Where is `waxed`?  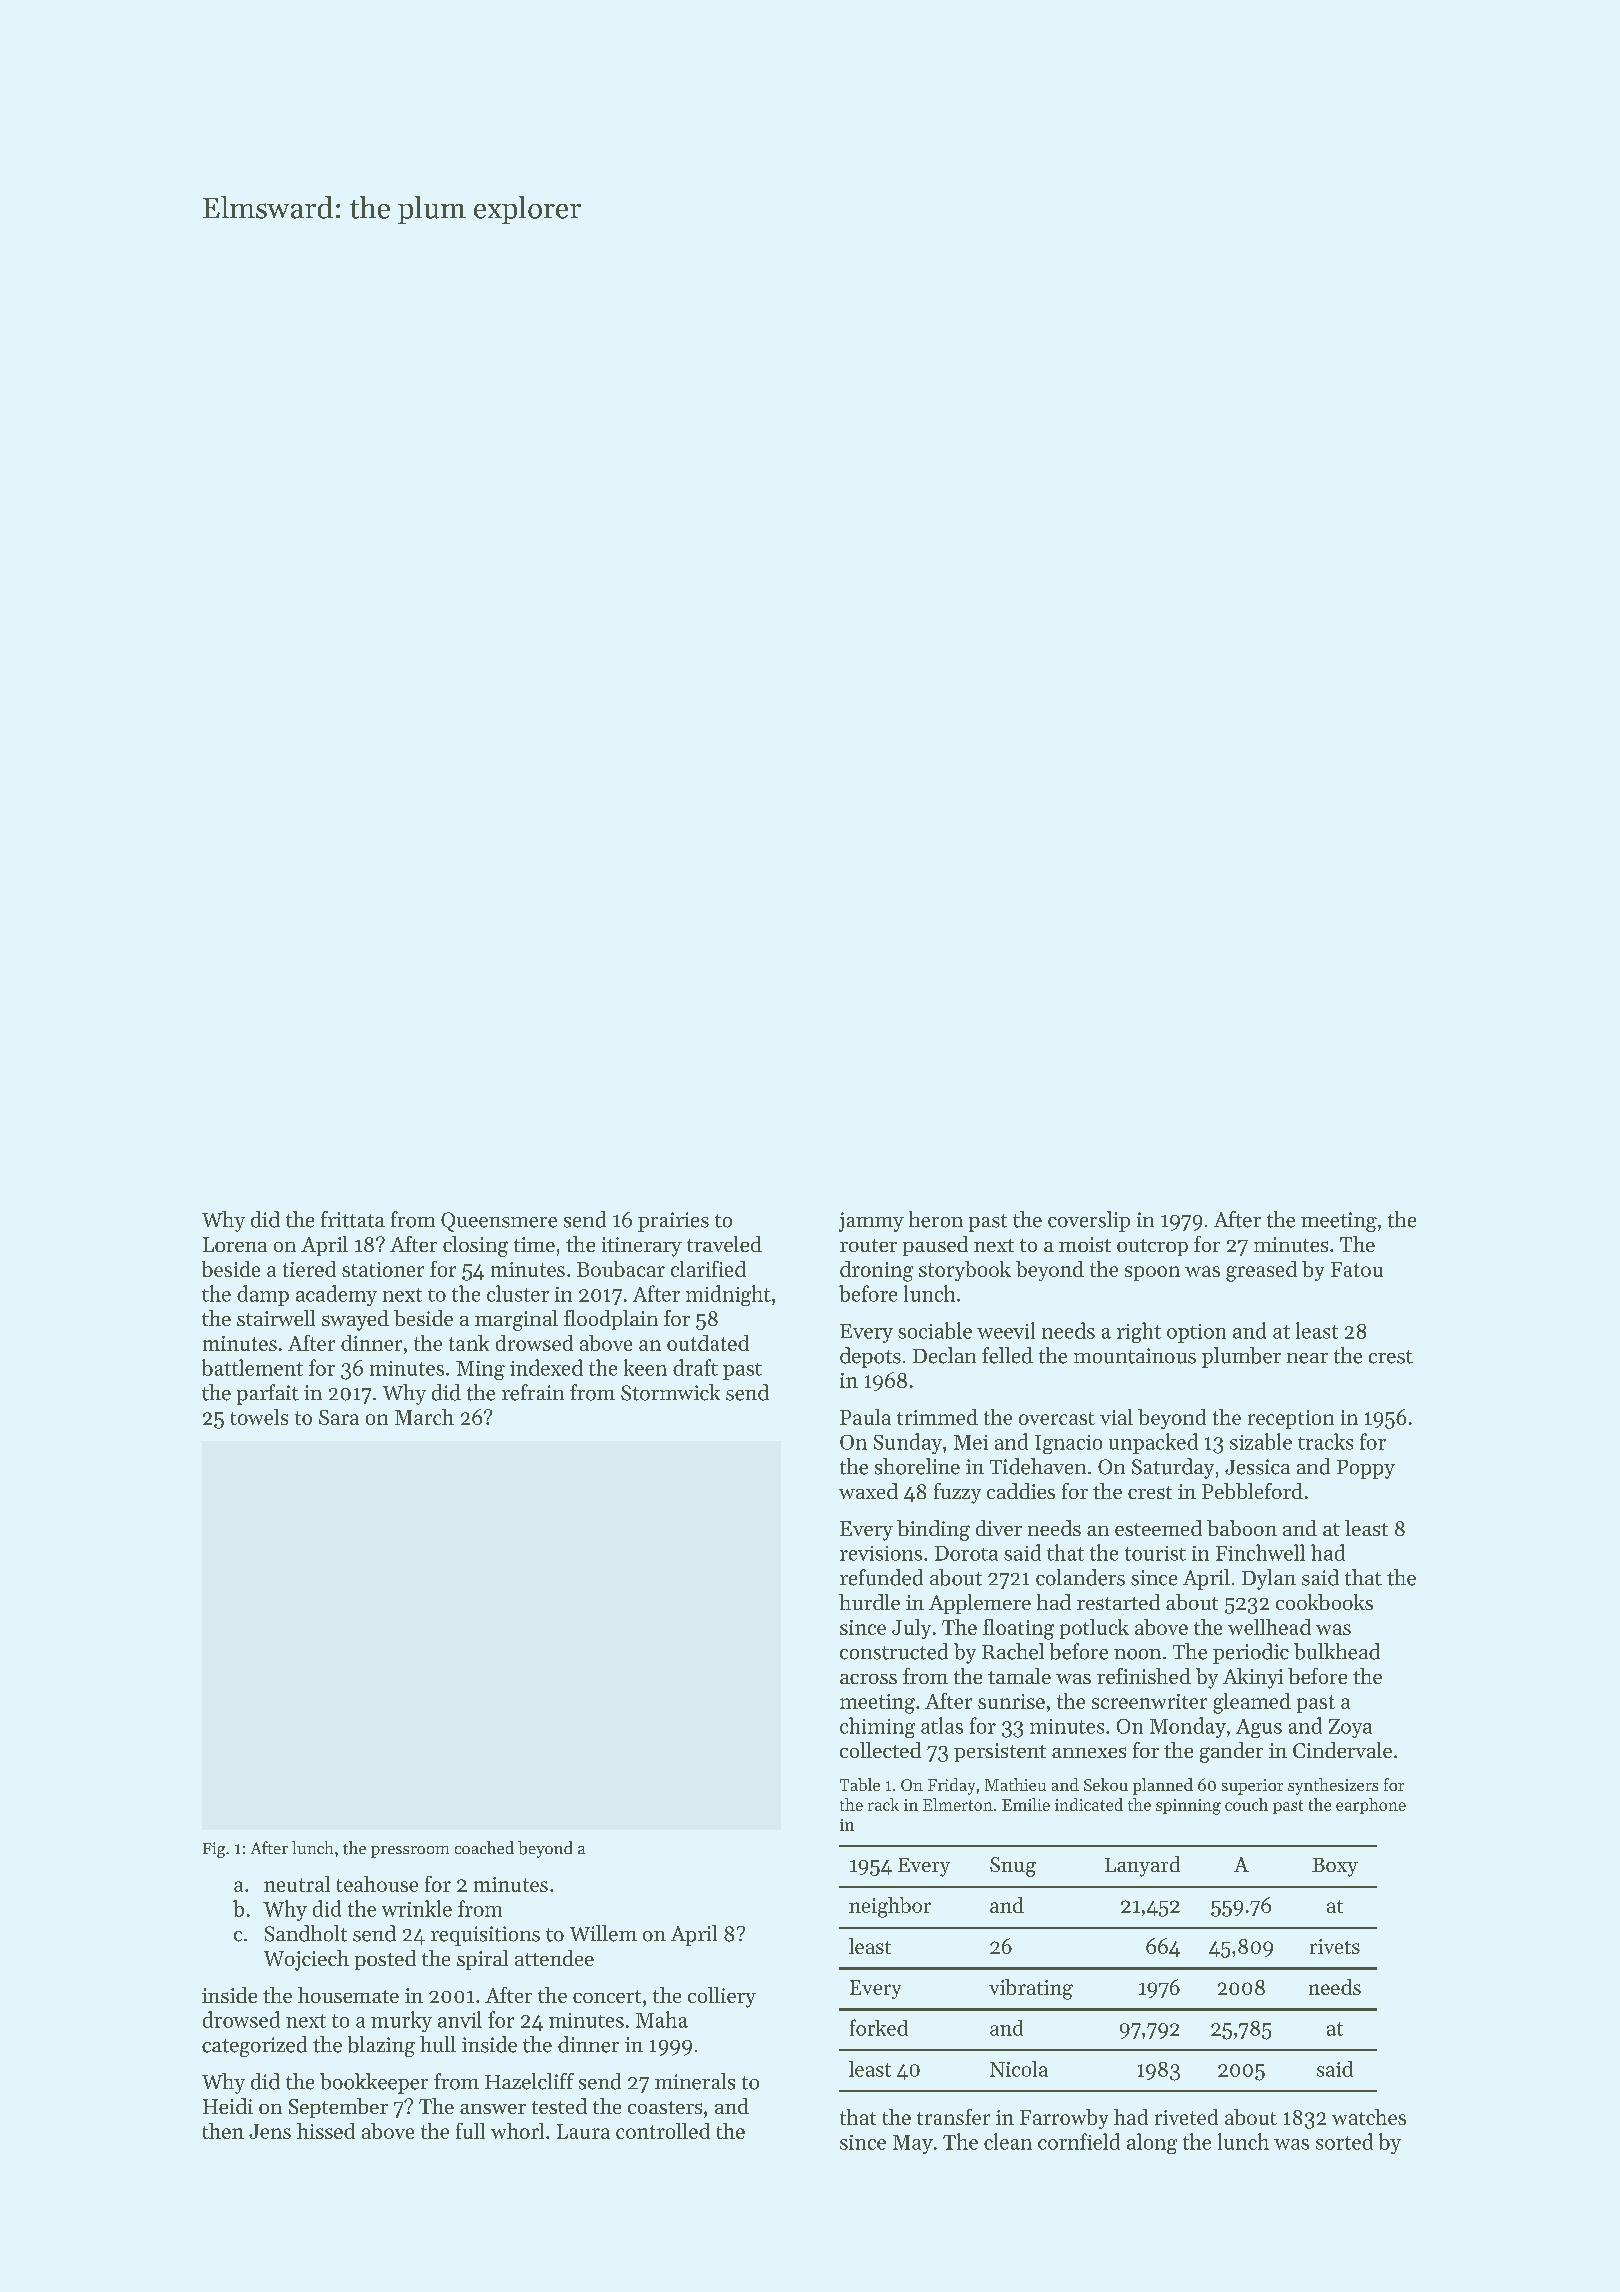 waxed is located at coordinates (868, 1491).
